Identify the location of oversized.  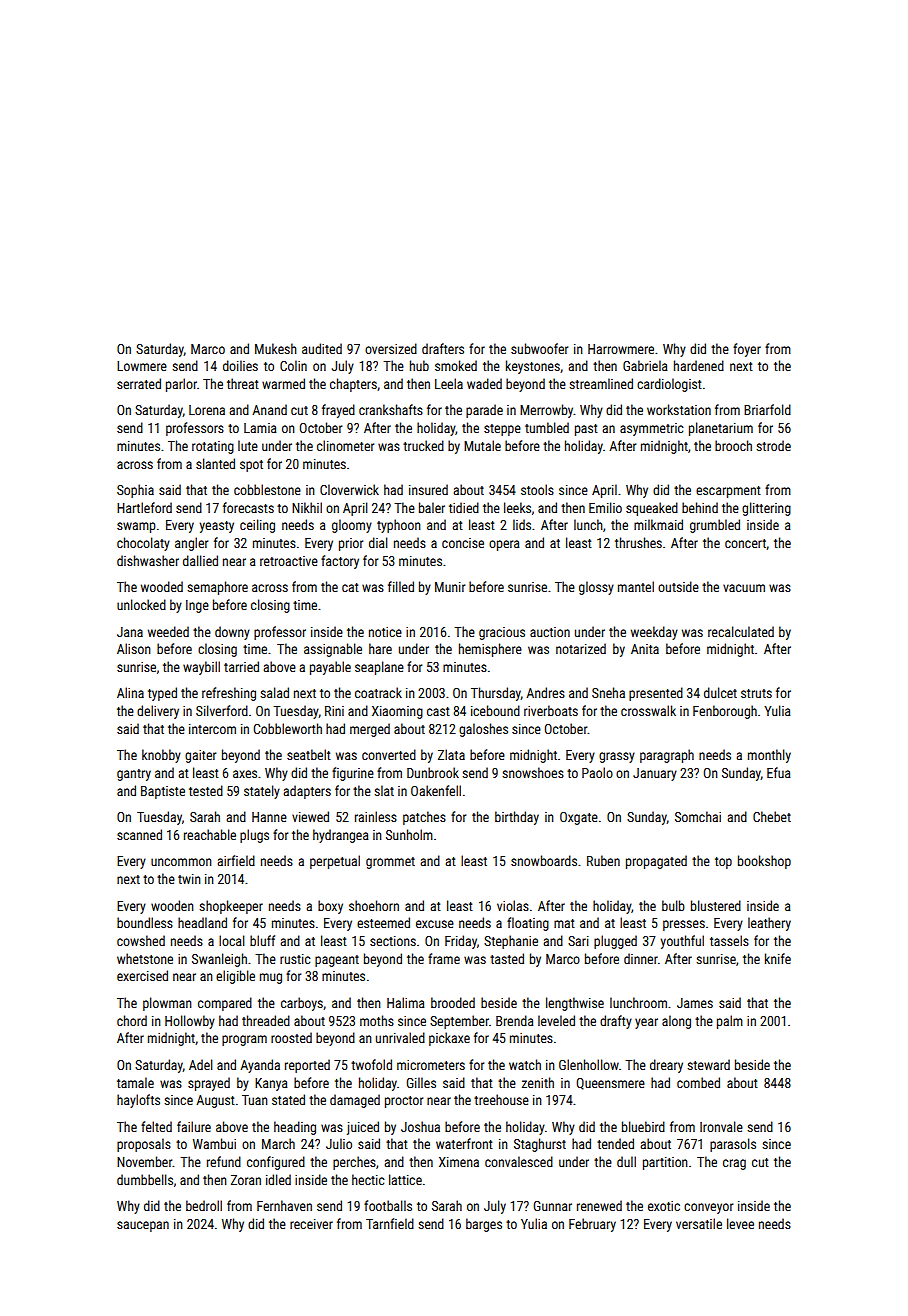
(391, 348).
